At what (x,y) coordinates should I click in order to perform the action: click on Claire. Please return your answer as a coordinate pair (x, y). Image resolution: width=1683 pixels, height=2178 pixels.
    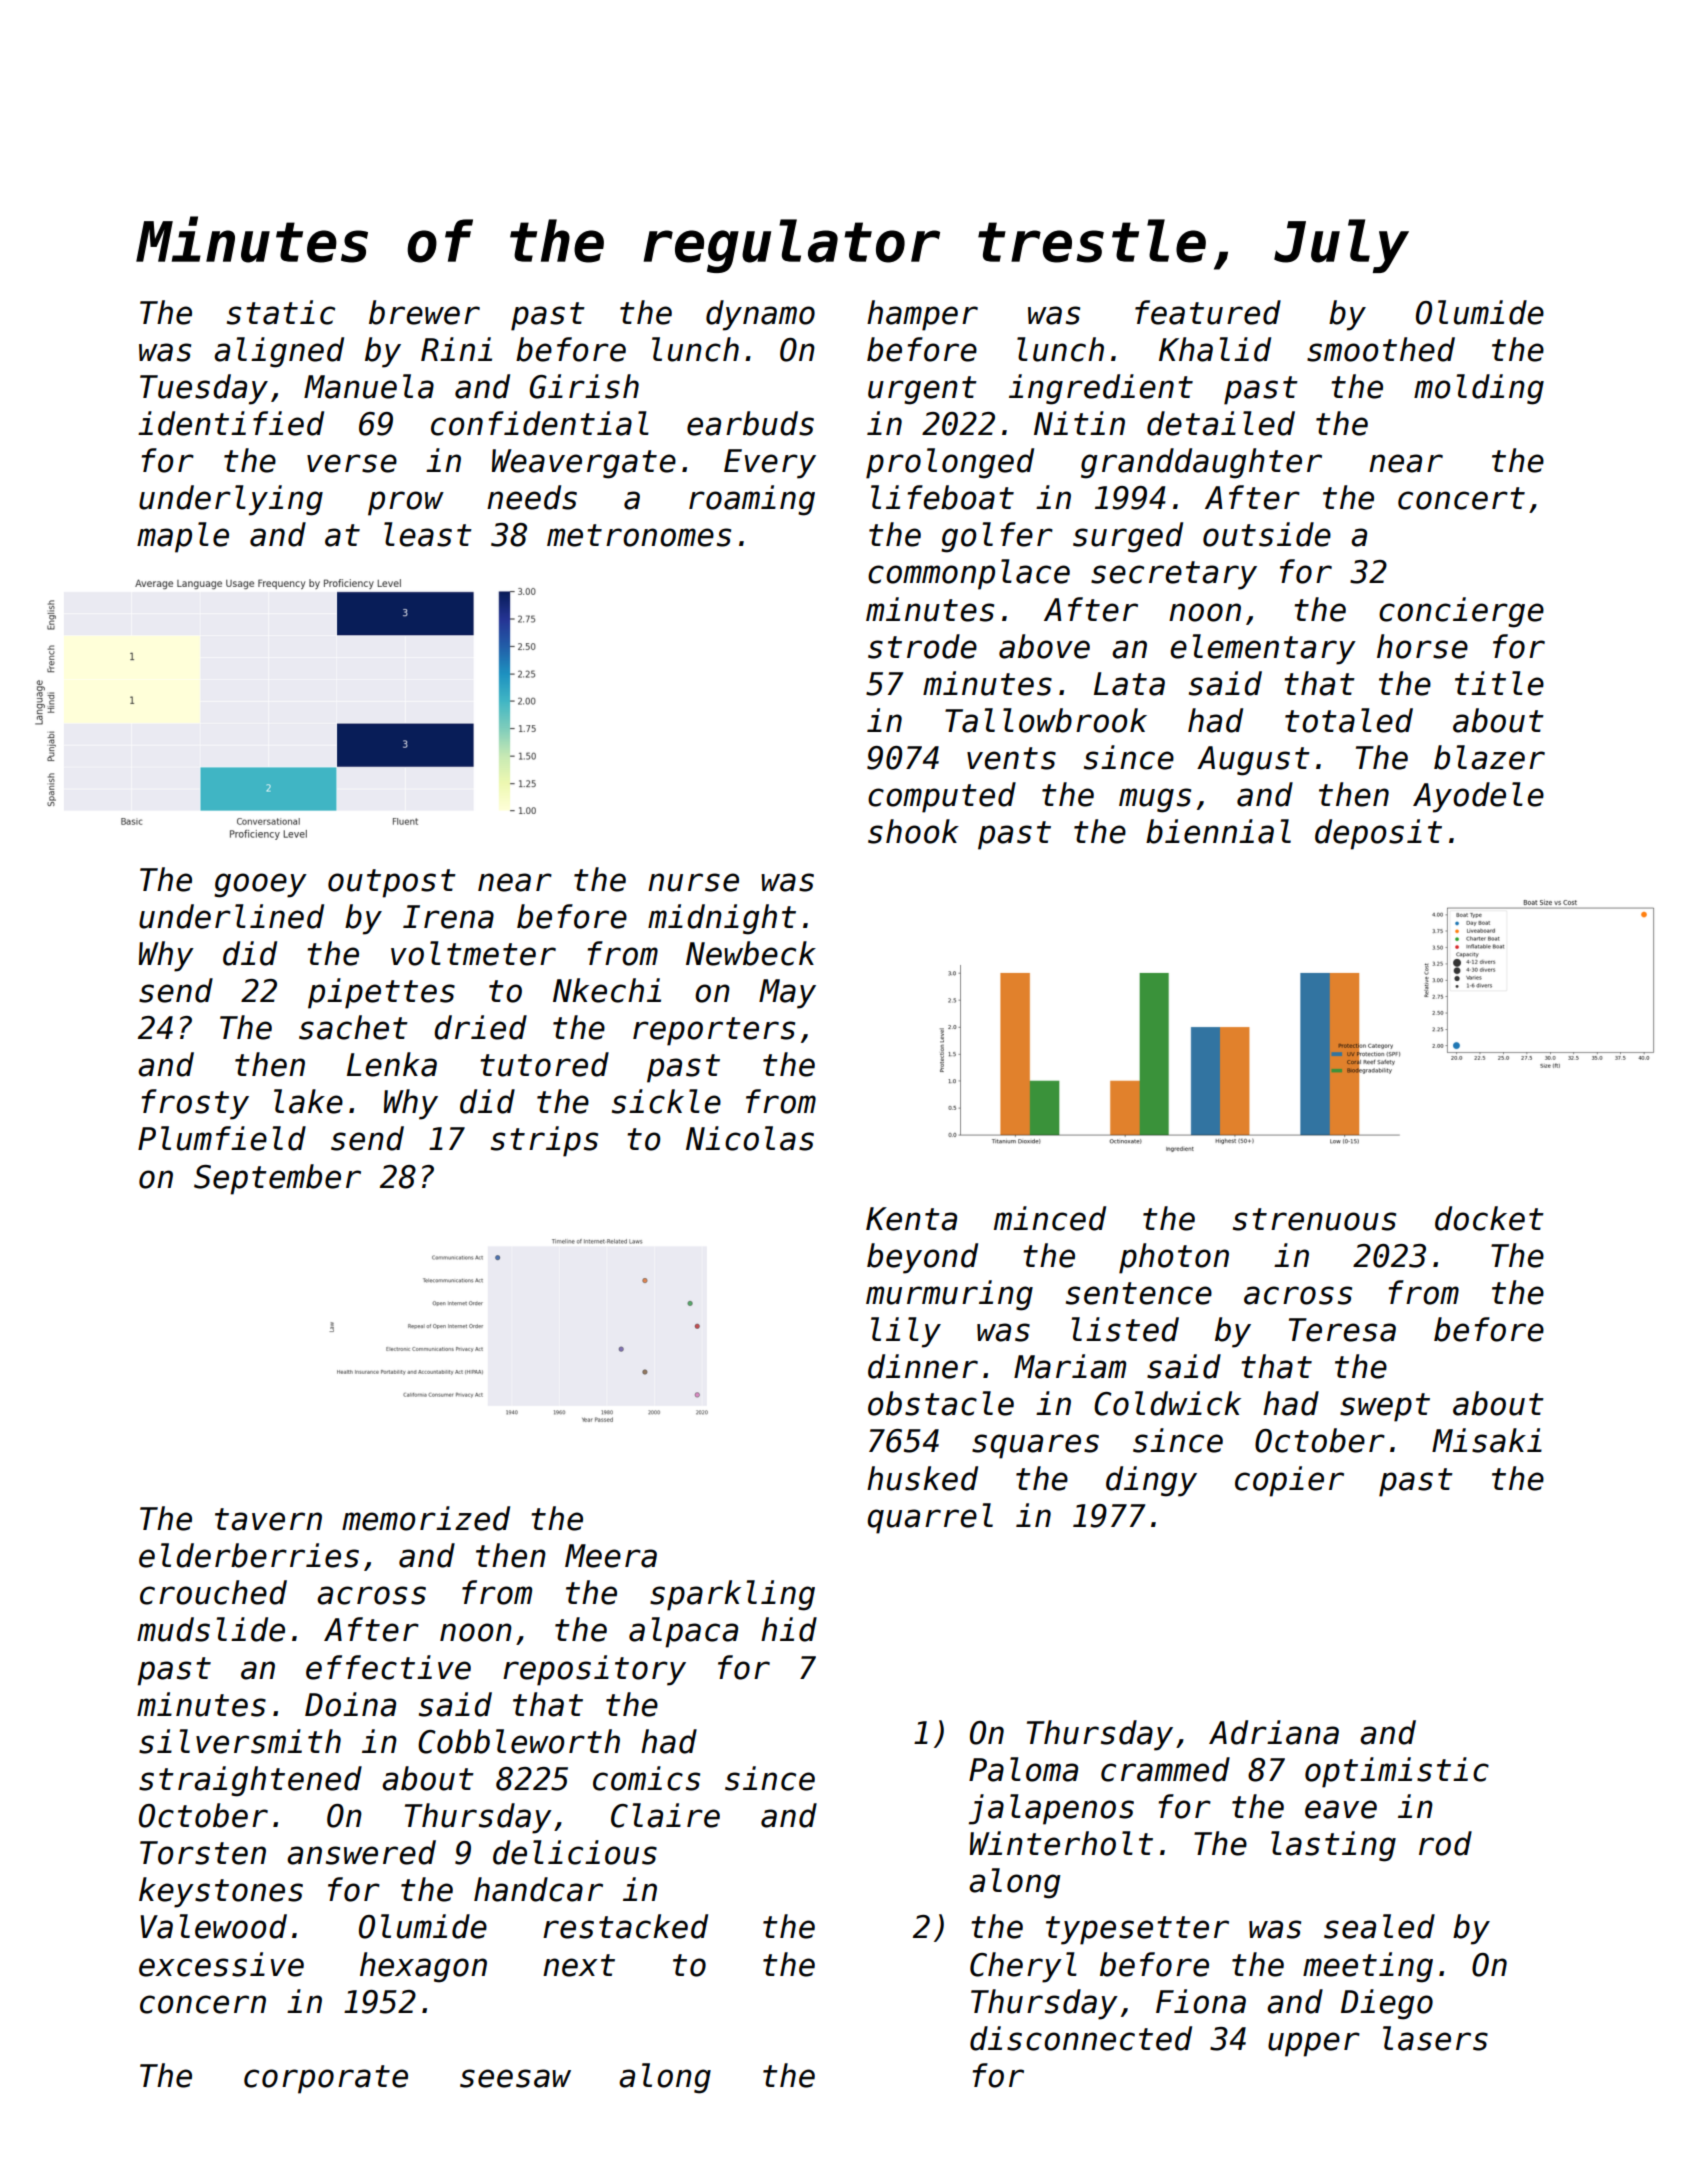
    Looking at the image, I should click on (665, 1815).
